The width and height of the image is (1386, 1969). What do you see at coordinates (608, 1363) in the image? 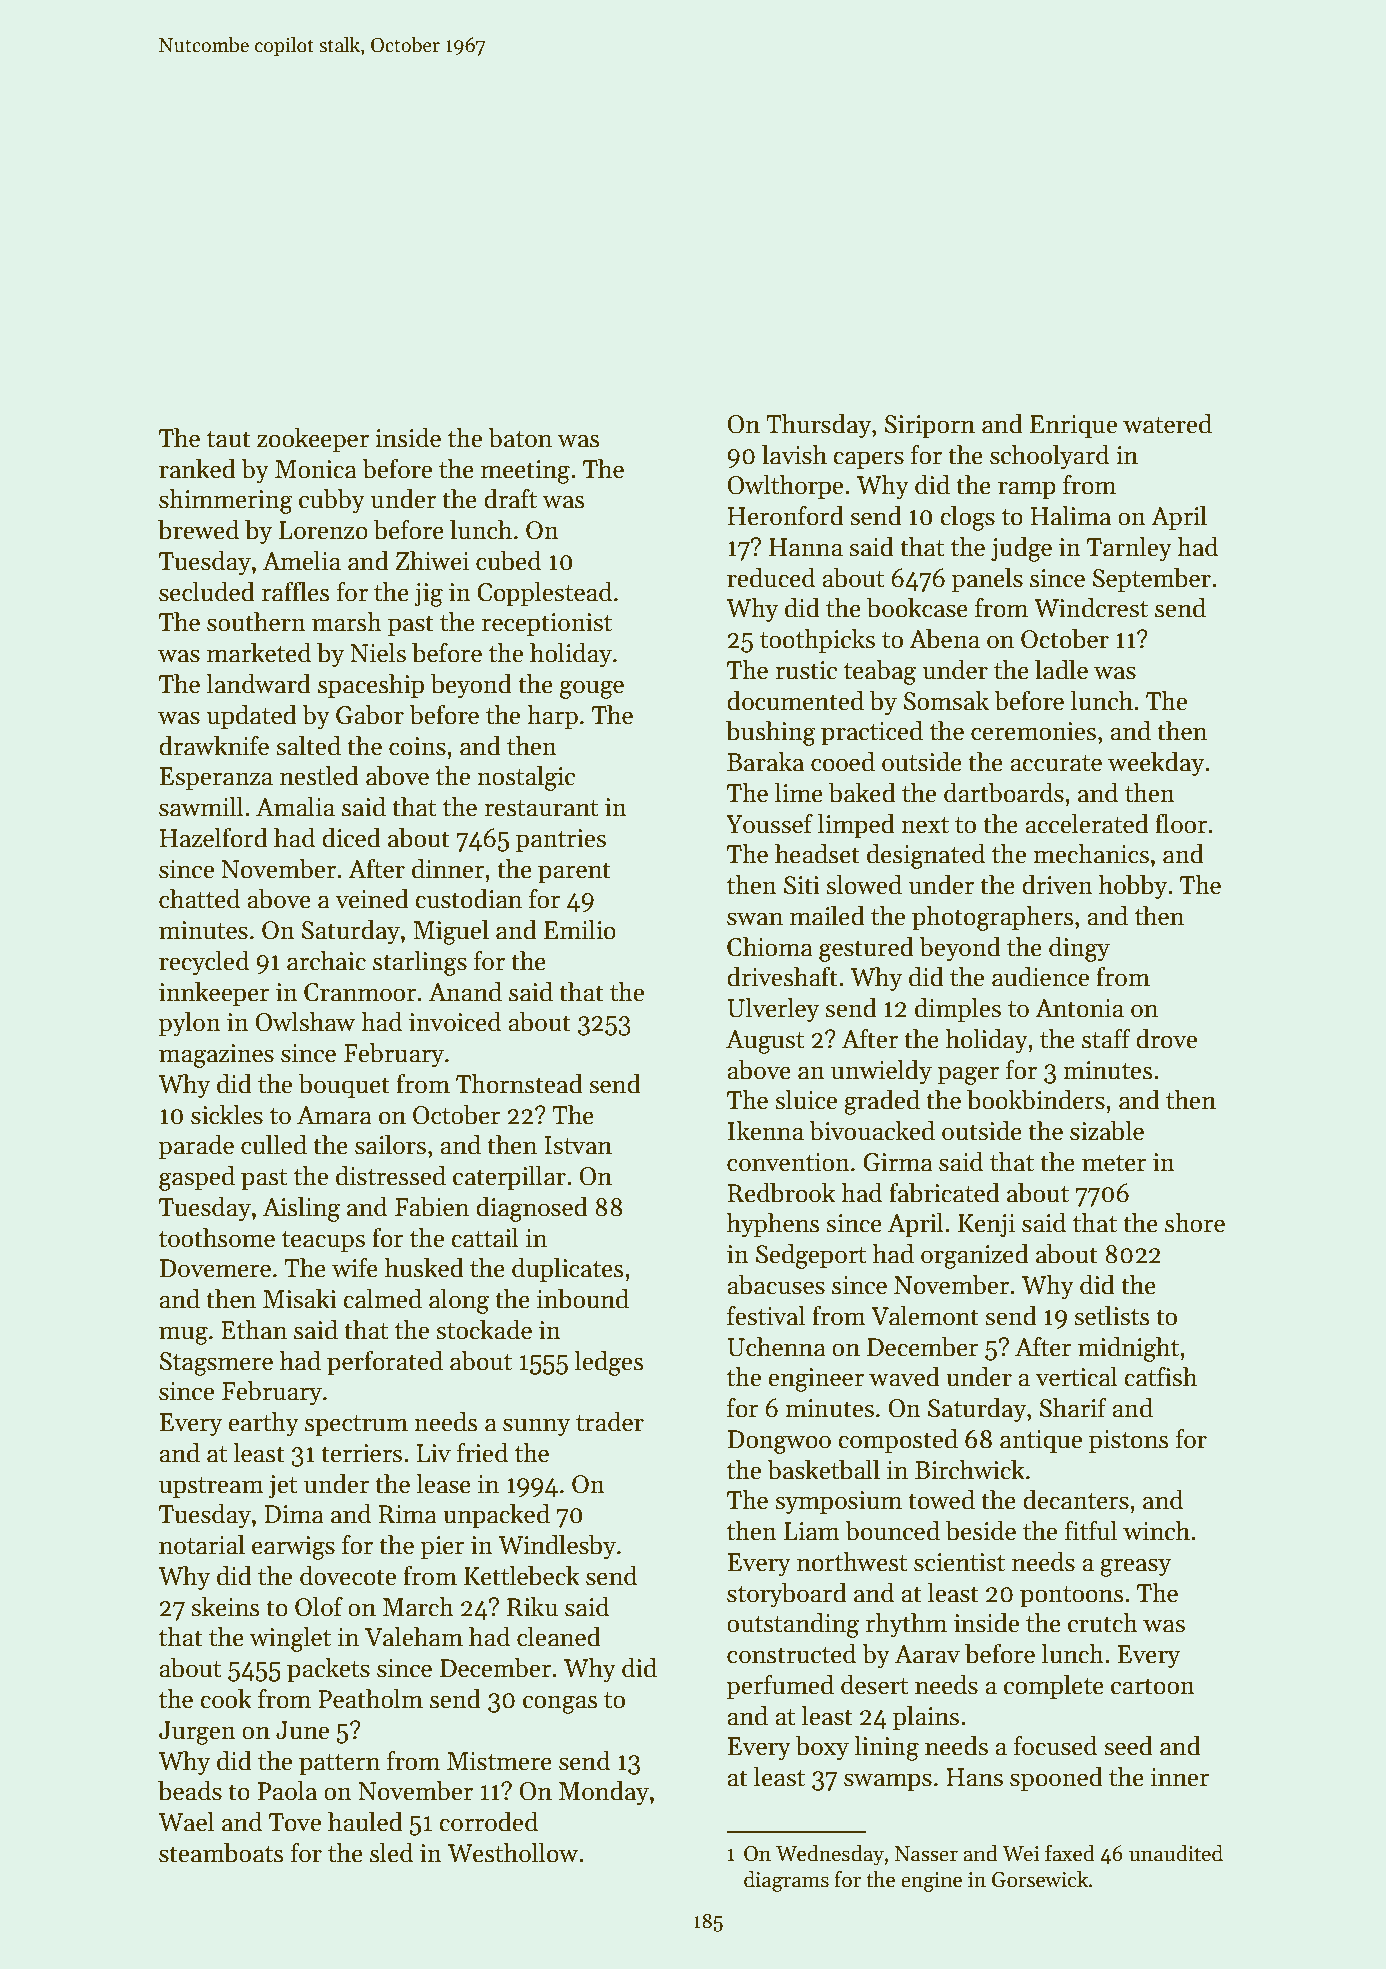
I see `ledges` at bounding box center [608, 1363].
